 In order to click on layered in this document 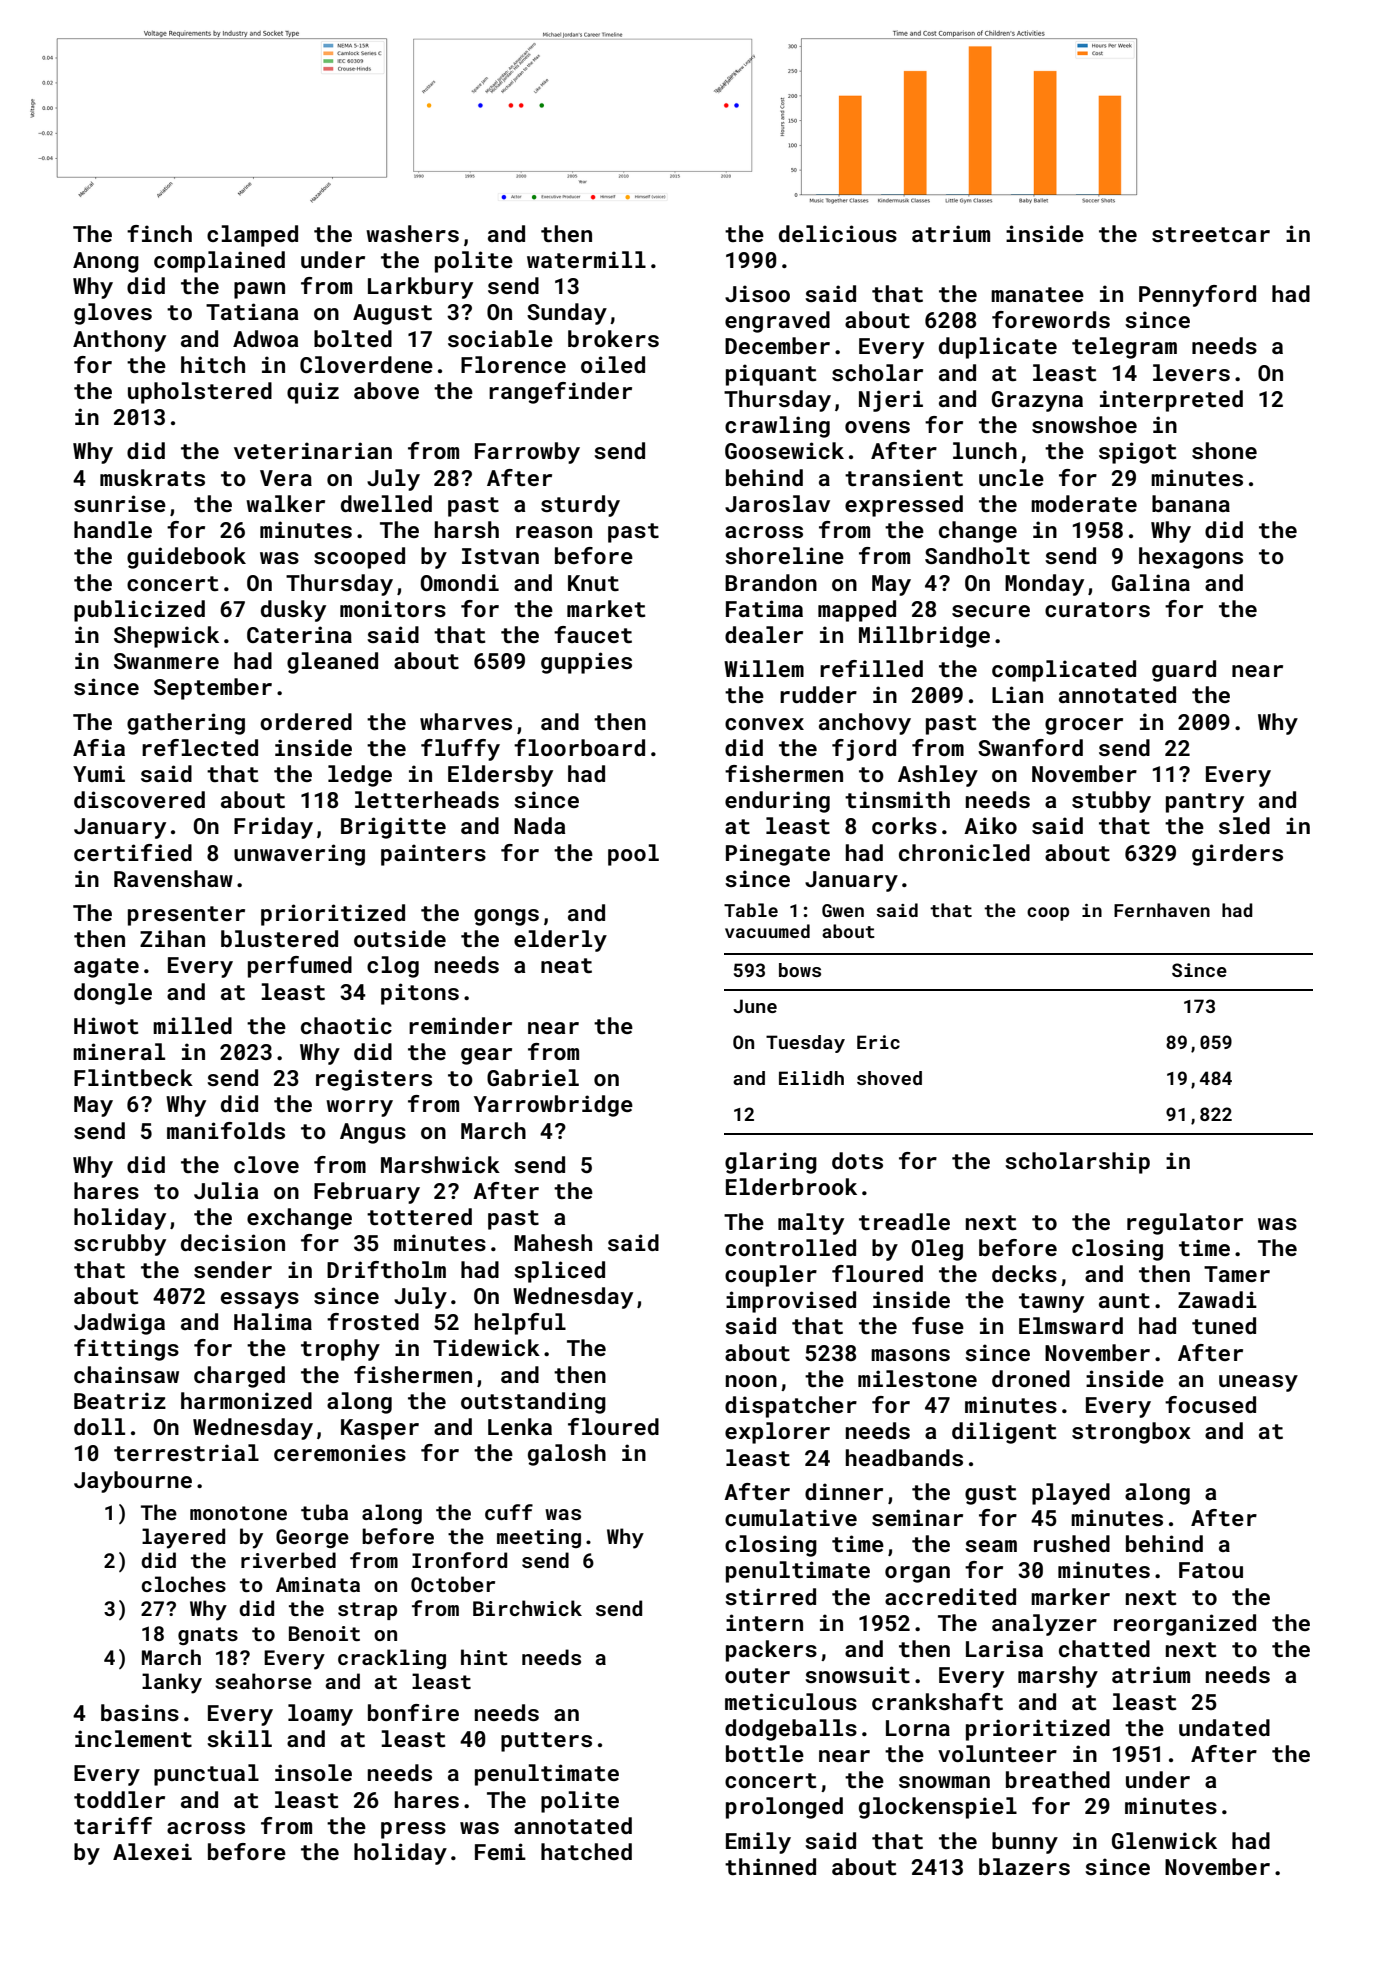, I will do `click(183, 1538)`.
